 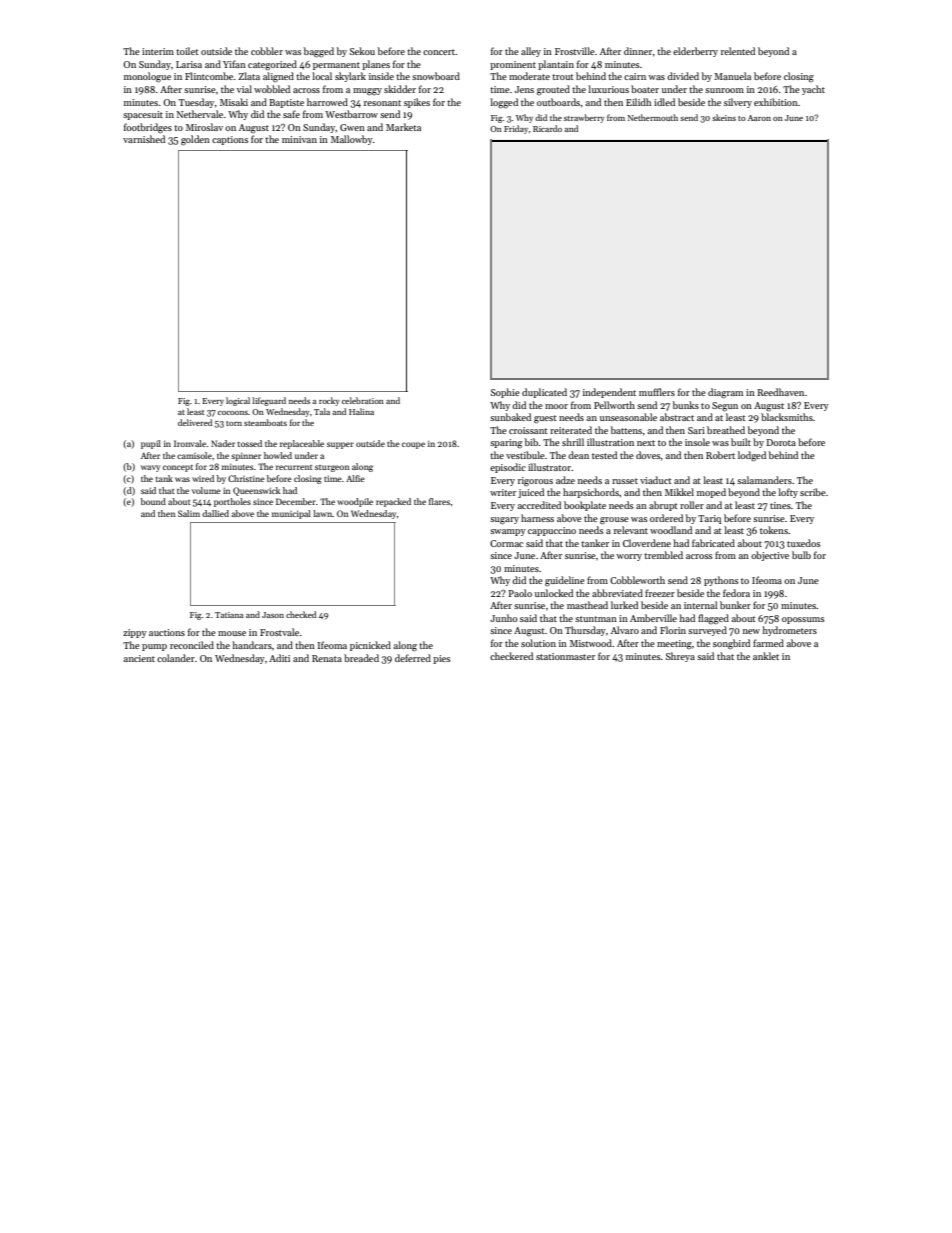 What do you see at coordinates (158, 51) in the screenshot?
I see `interim` at bounding box center [158, 51].
